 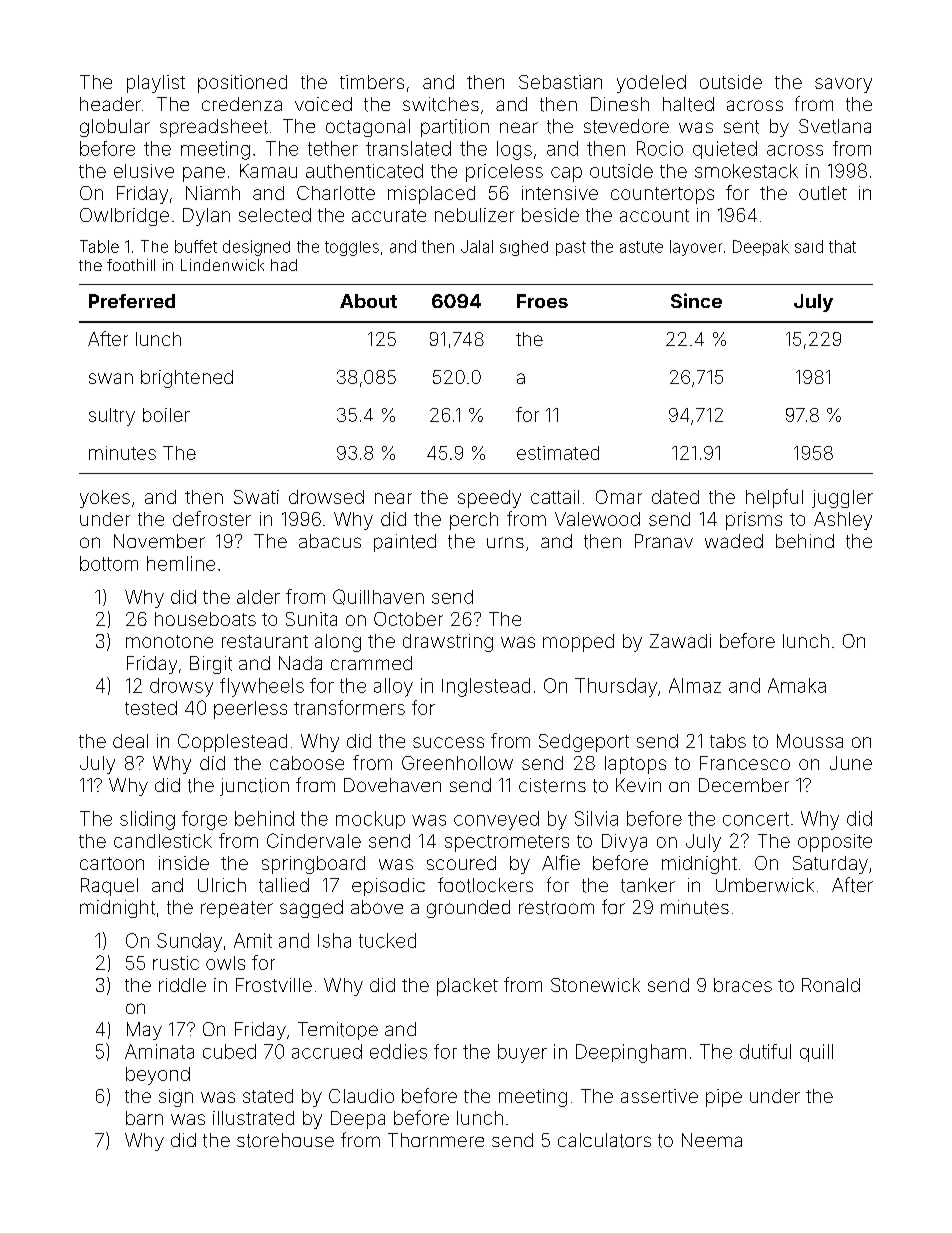 What do you see at coordinates (448, 643) in the screenshot?
I see `drawstring` at bounding box center [448, 643].
